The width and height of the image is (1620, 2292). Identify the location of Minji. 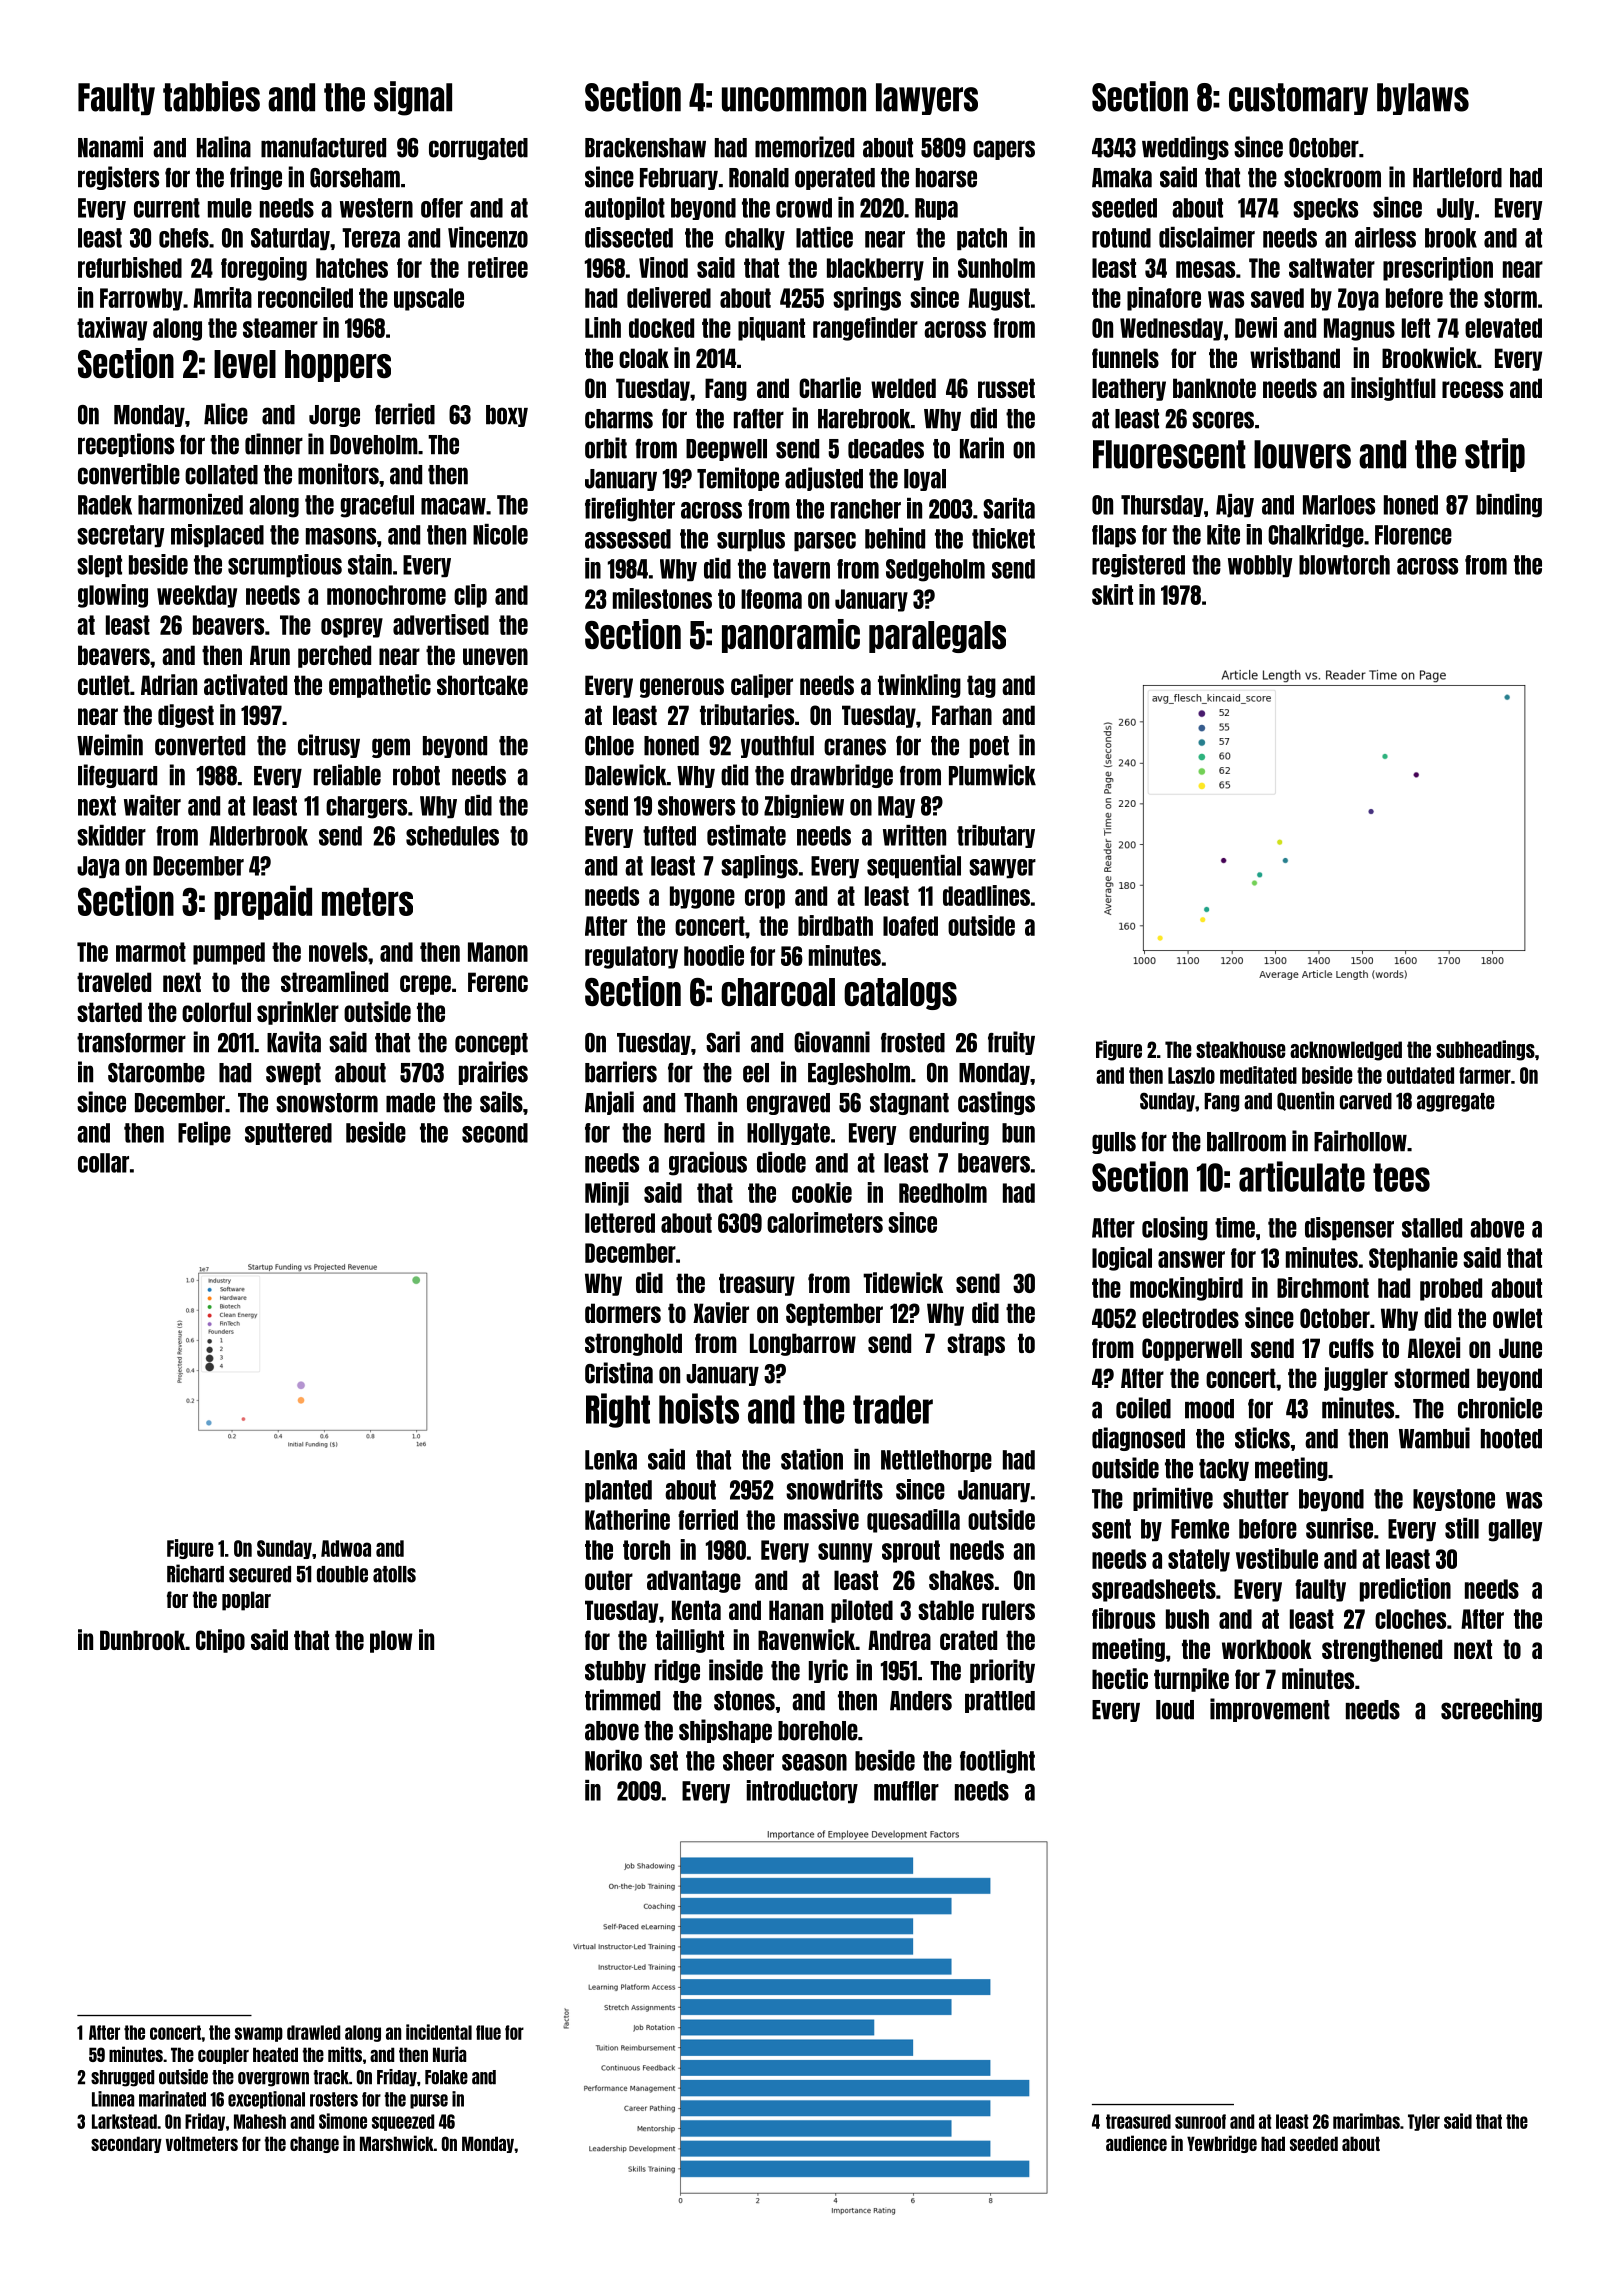
(607, 1194).
